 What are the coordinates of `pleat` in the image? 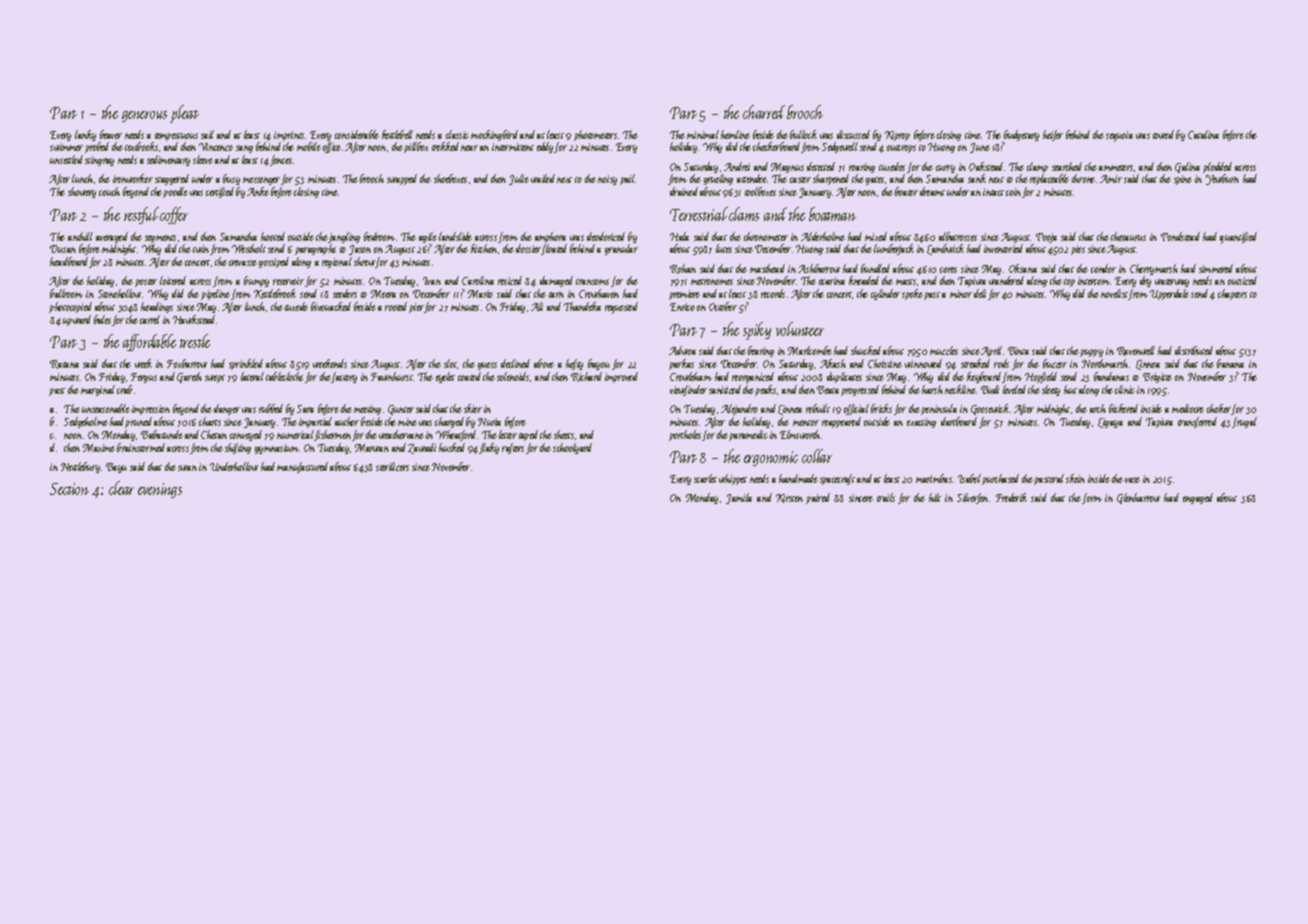 It's located at (184, 114).
